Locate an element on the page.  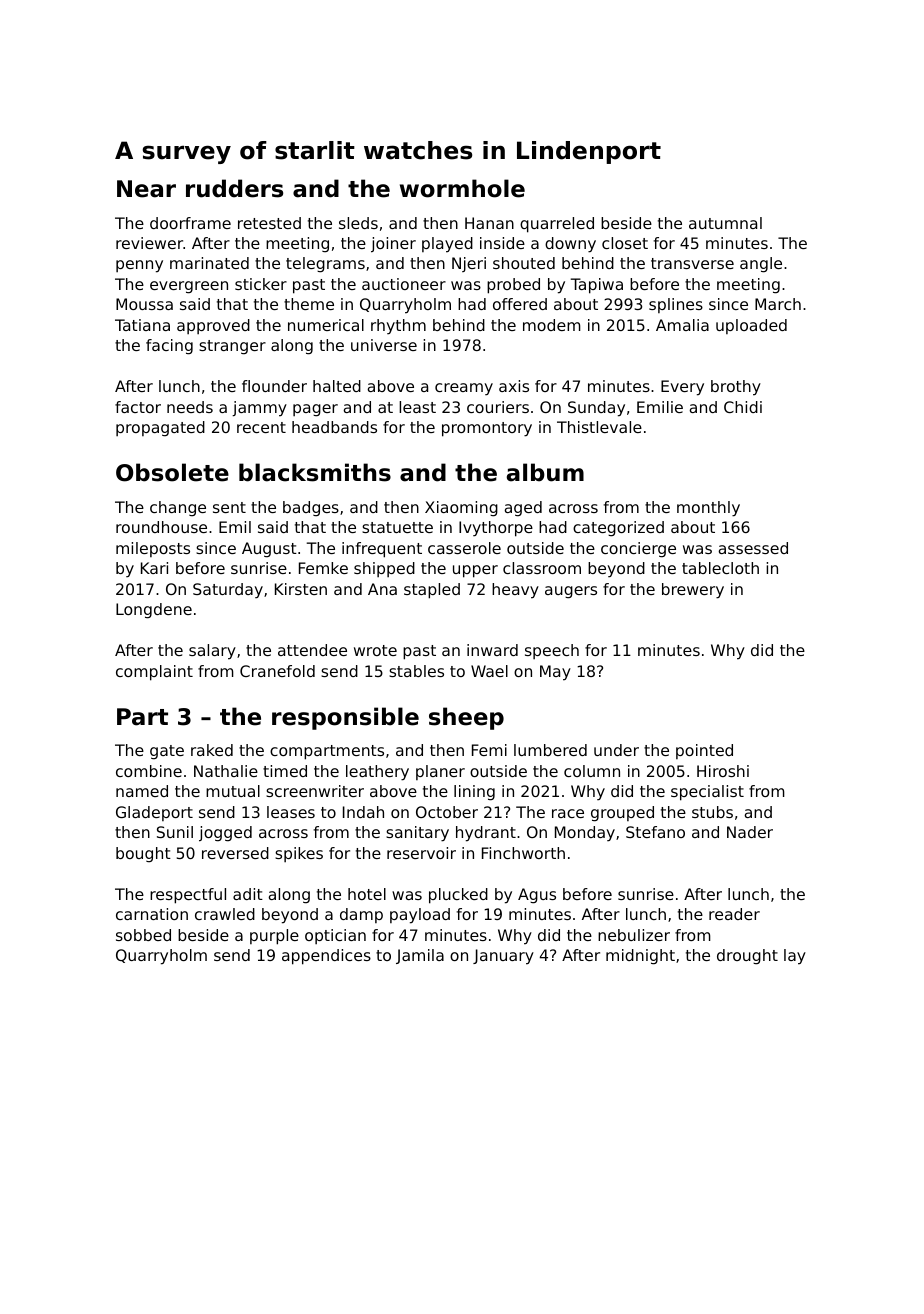
brewery is located at coordinates (693, 591).
